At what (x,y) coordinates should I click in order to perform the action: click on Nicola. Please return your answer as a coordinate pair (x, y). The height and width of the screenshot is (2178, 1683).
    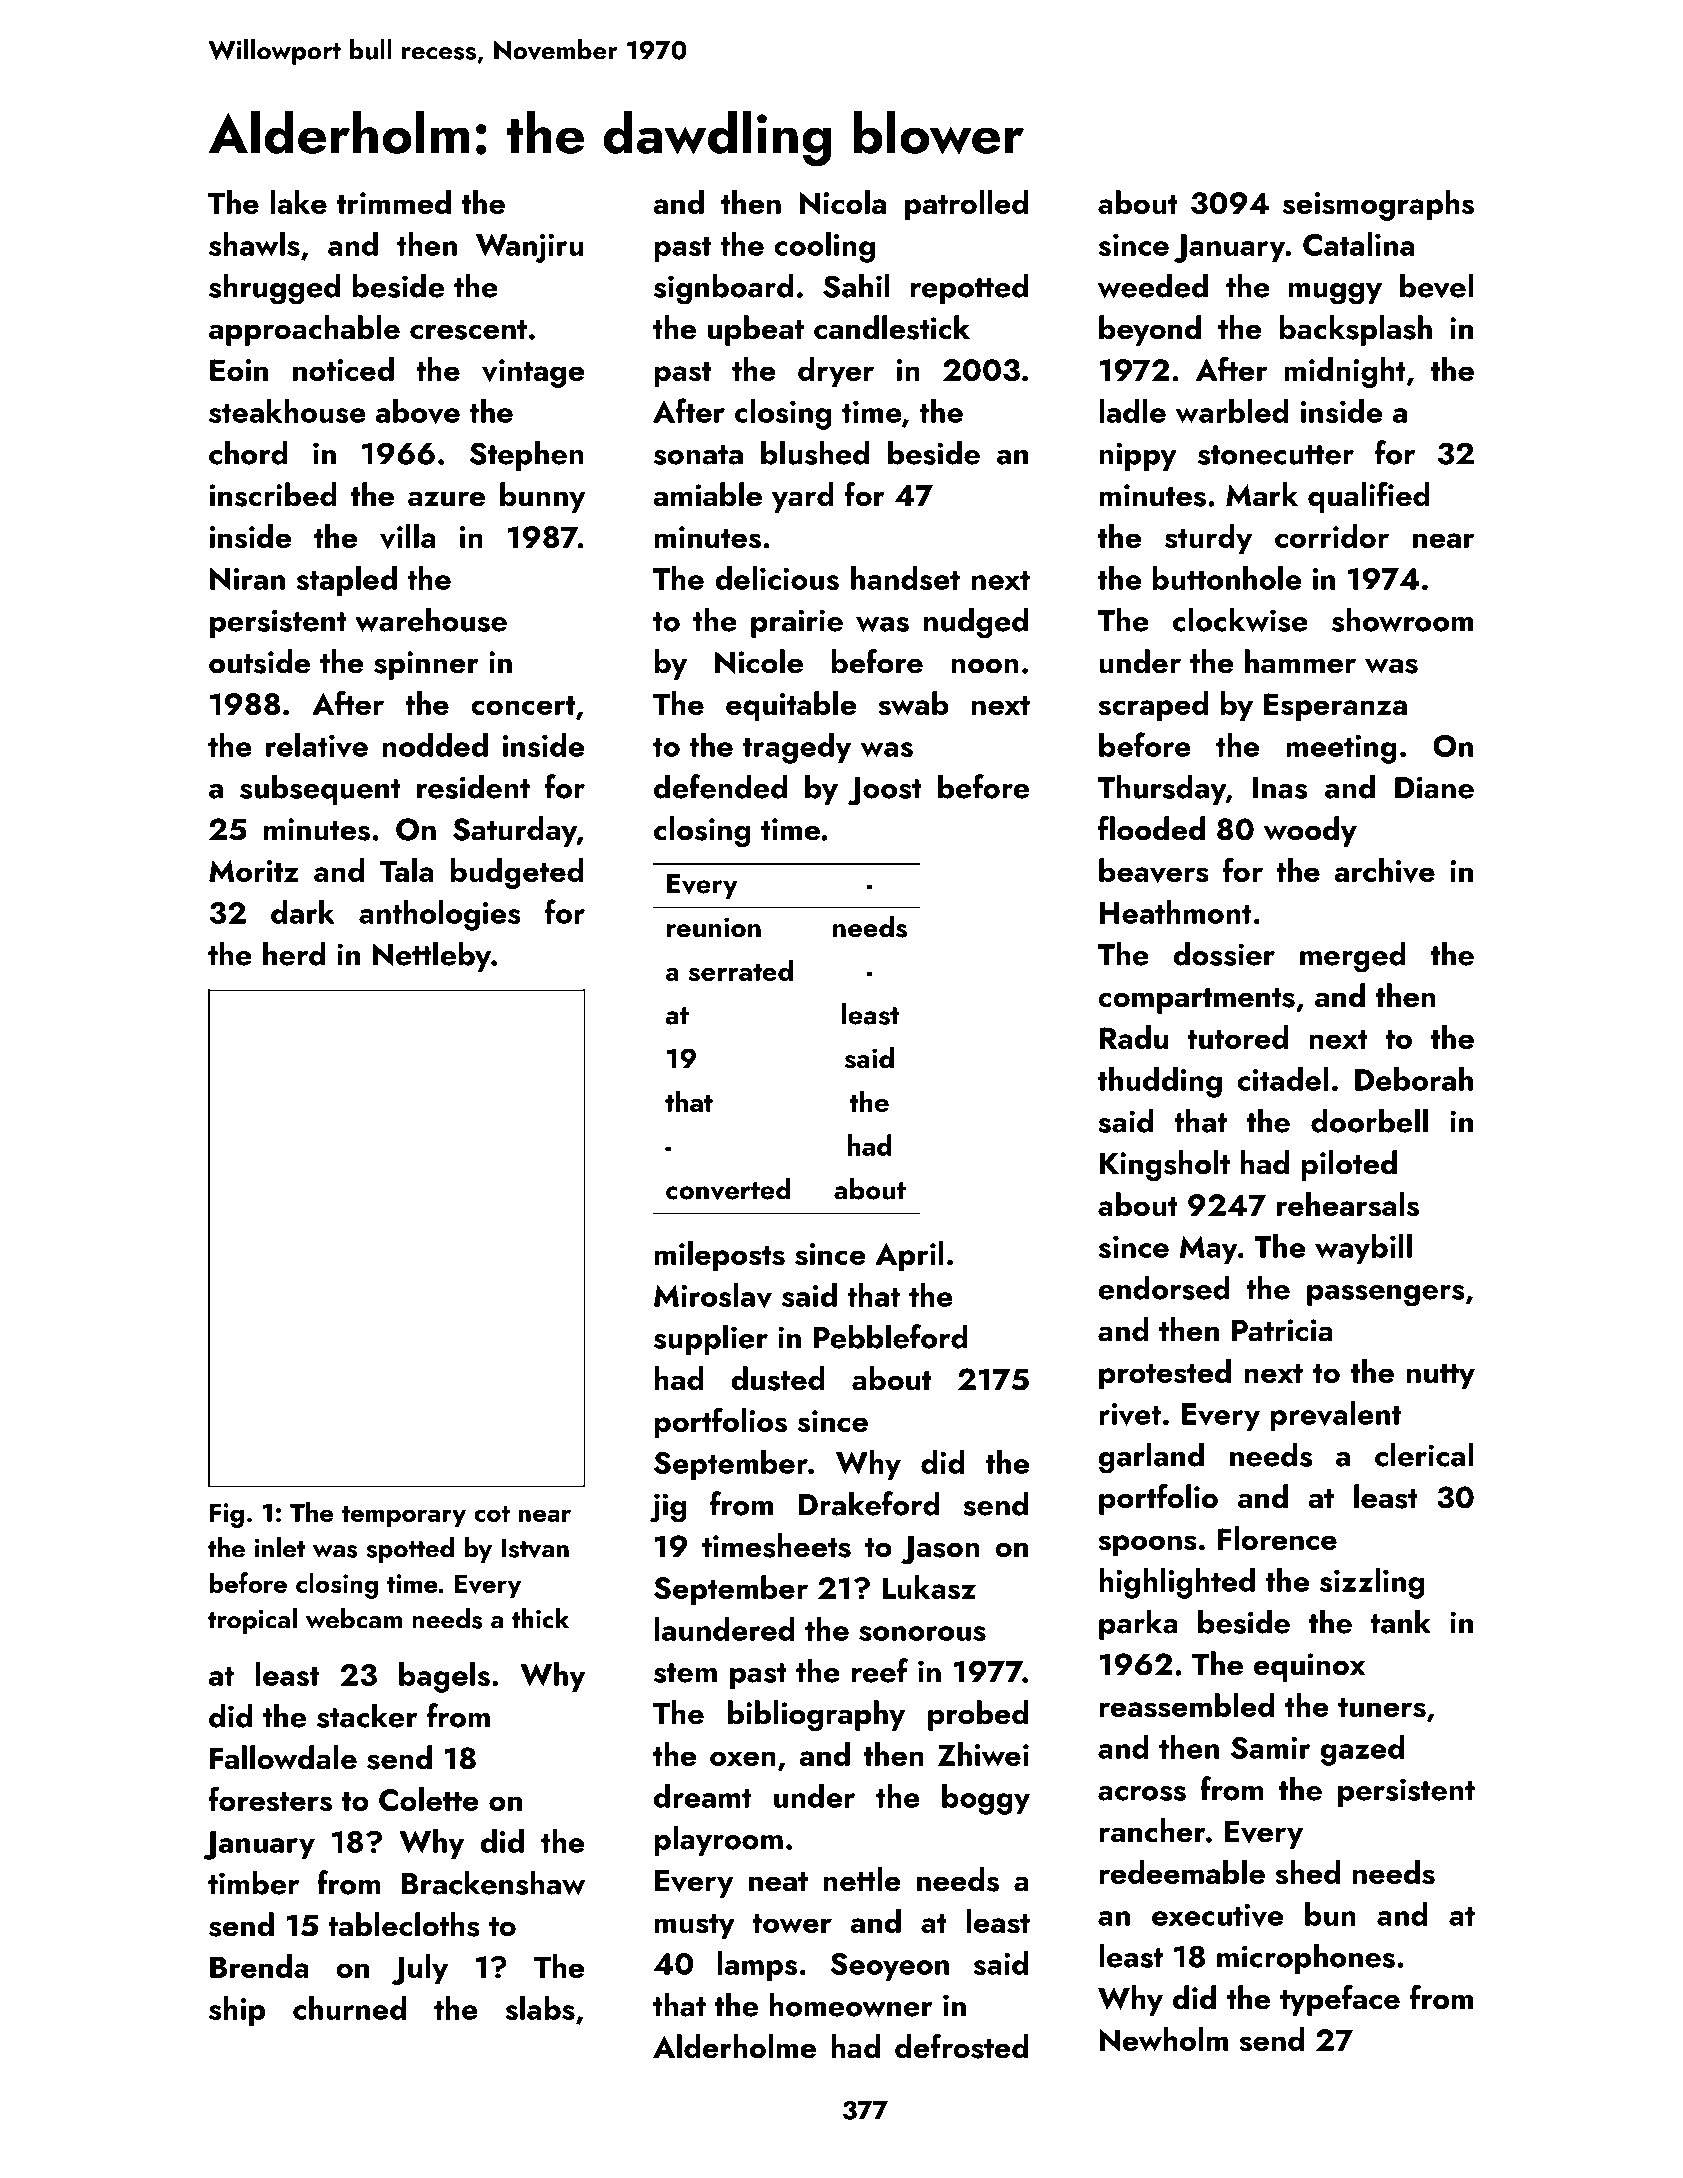
    Looking at the image, I should click on (843, 202).
